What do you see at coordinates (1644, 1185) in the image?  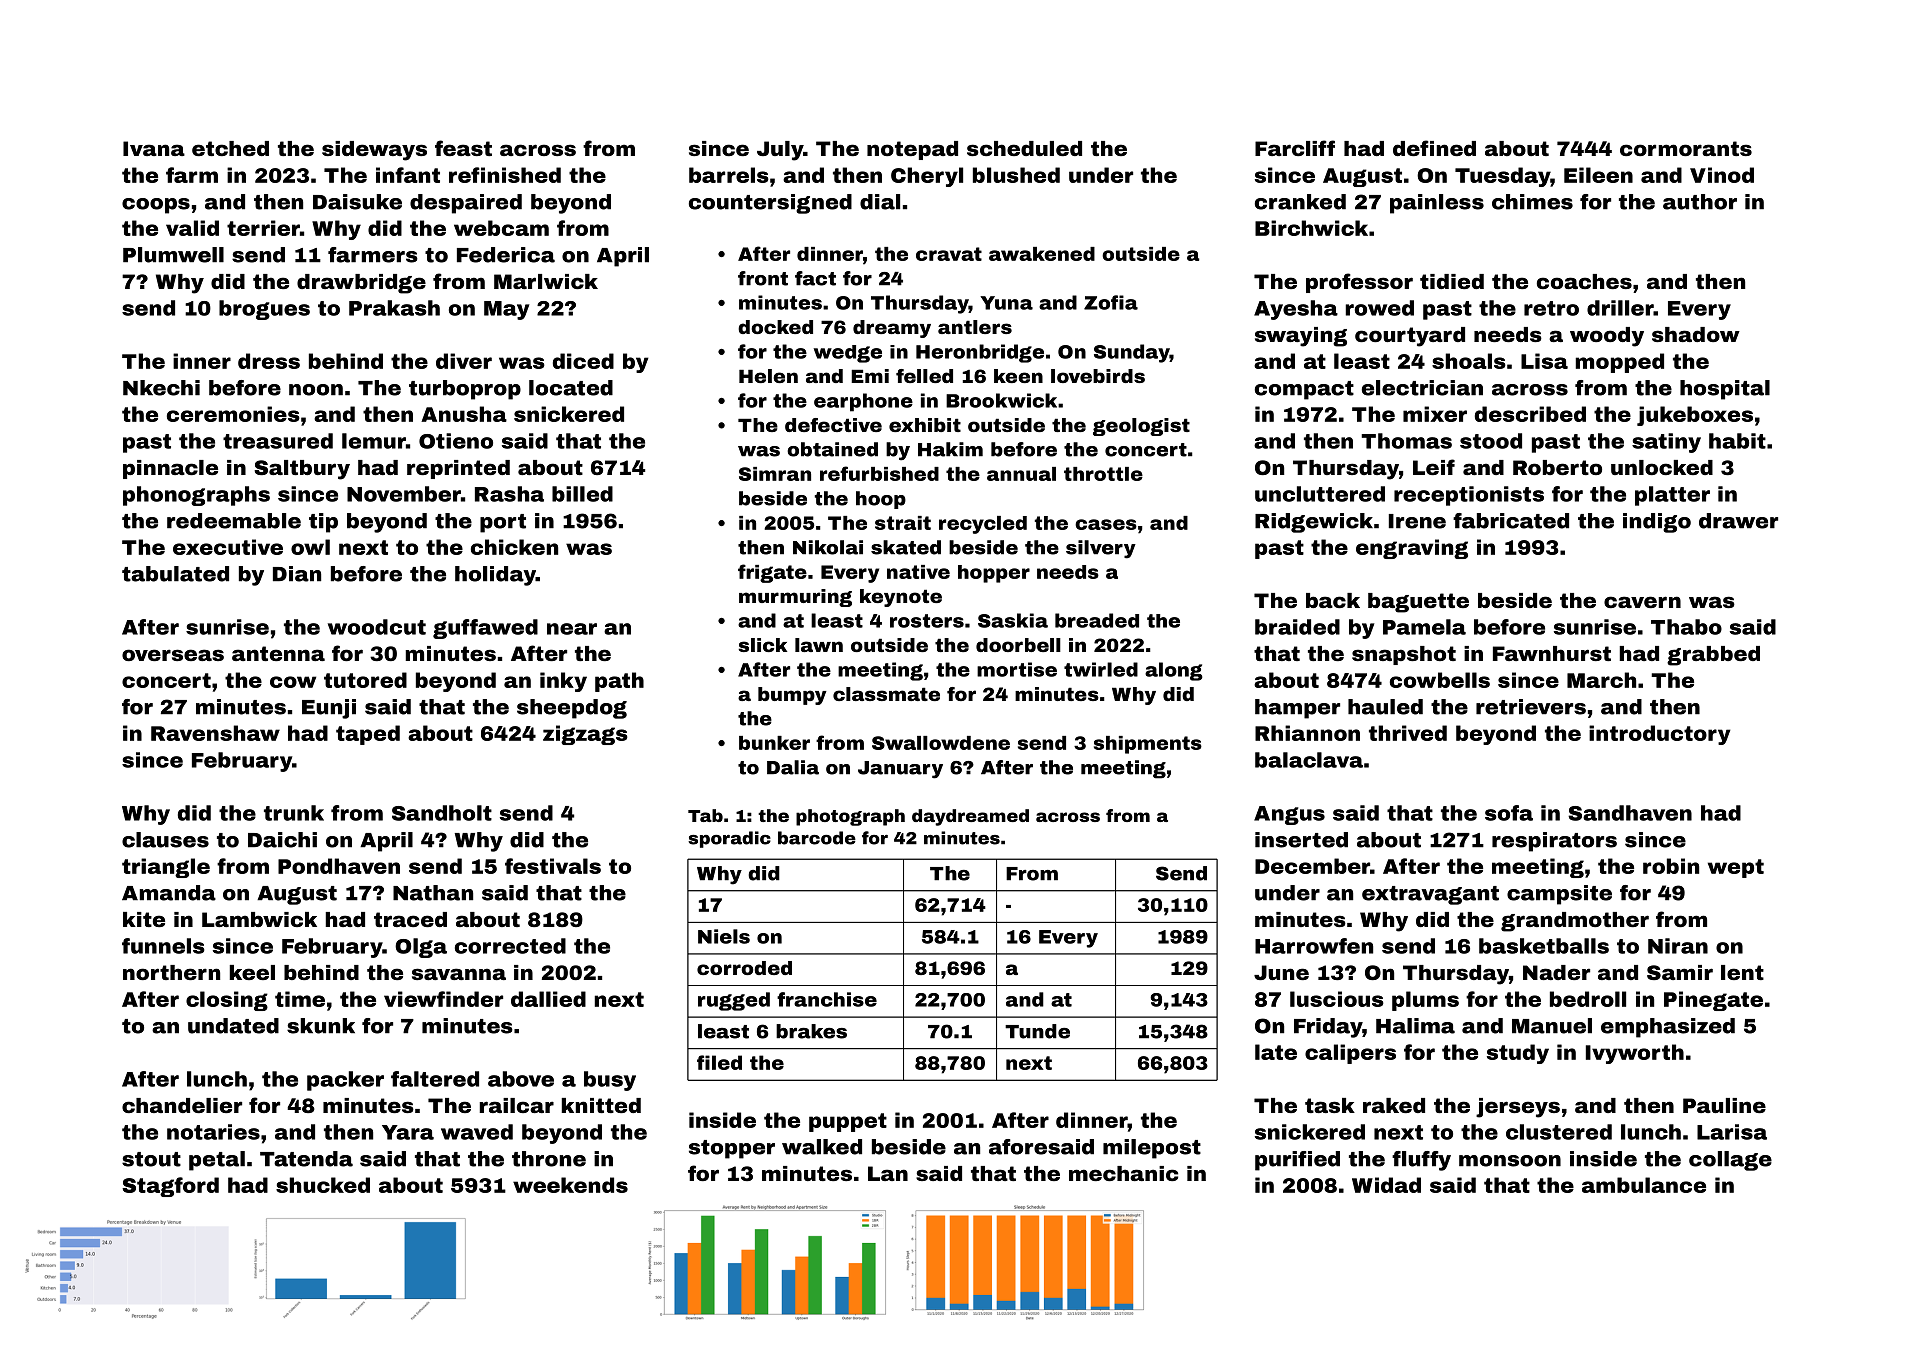 I see `ambulance` at bounding box center [1644, 1185].
